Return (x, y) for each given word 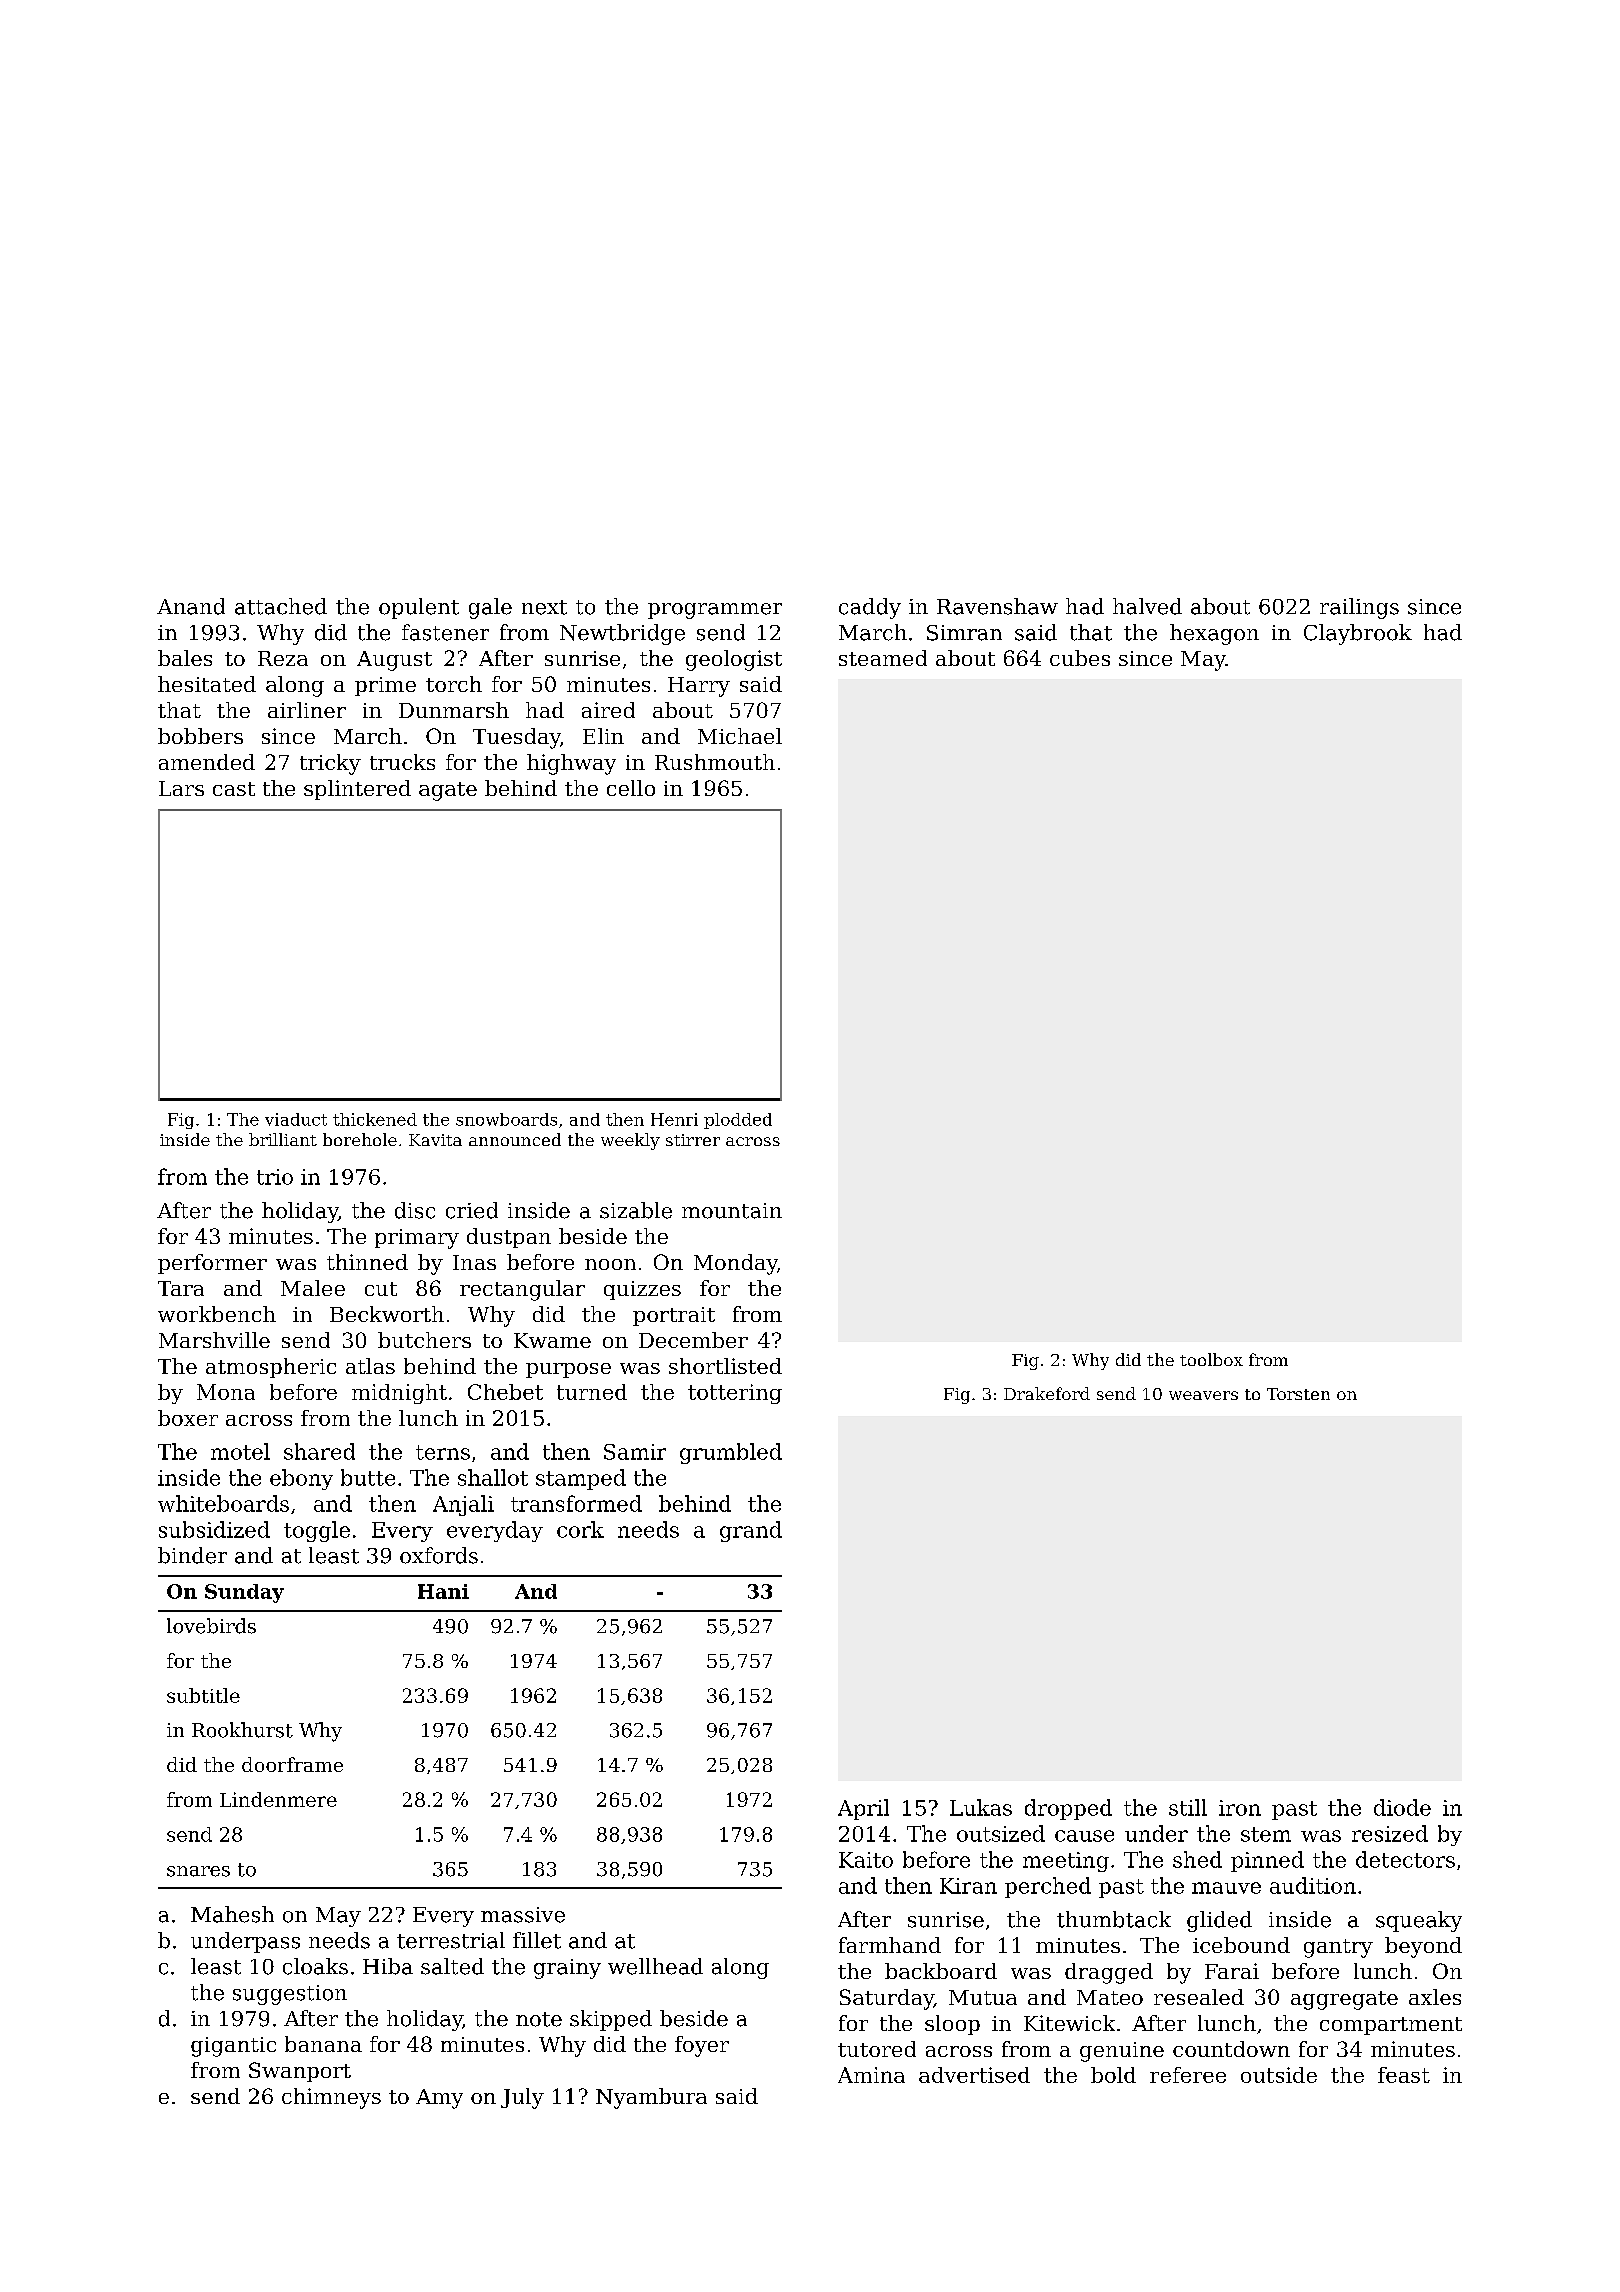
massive (523, 1915)
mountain (732, 1211)
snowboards (506, 1119)
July (522, 2098)
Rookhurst (242, 1730)
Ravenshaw (997, 606)
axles (1435, 1997)
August (394, 661)
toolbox (1211, 1359)
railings (1359, 608)
